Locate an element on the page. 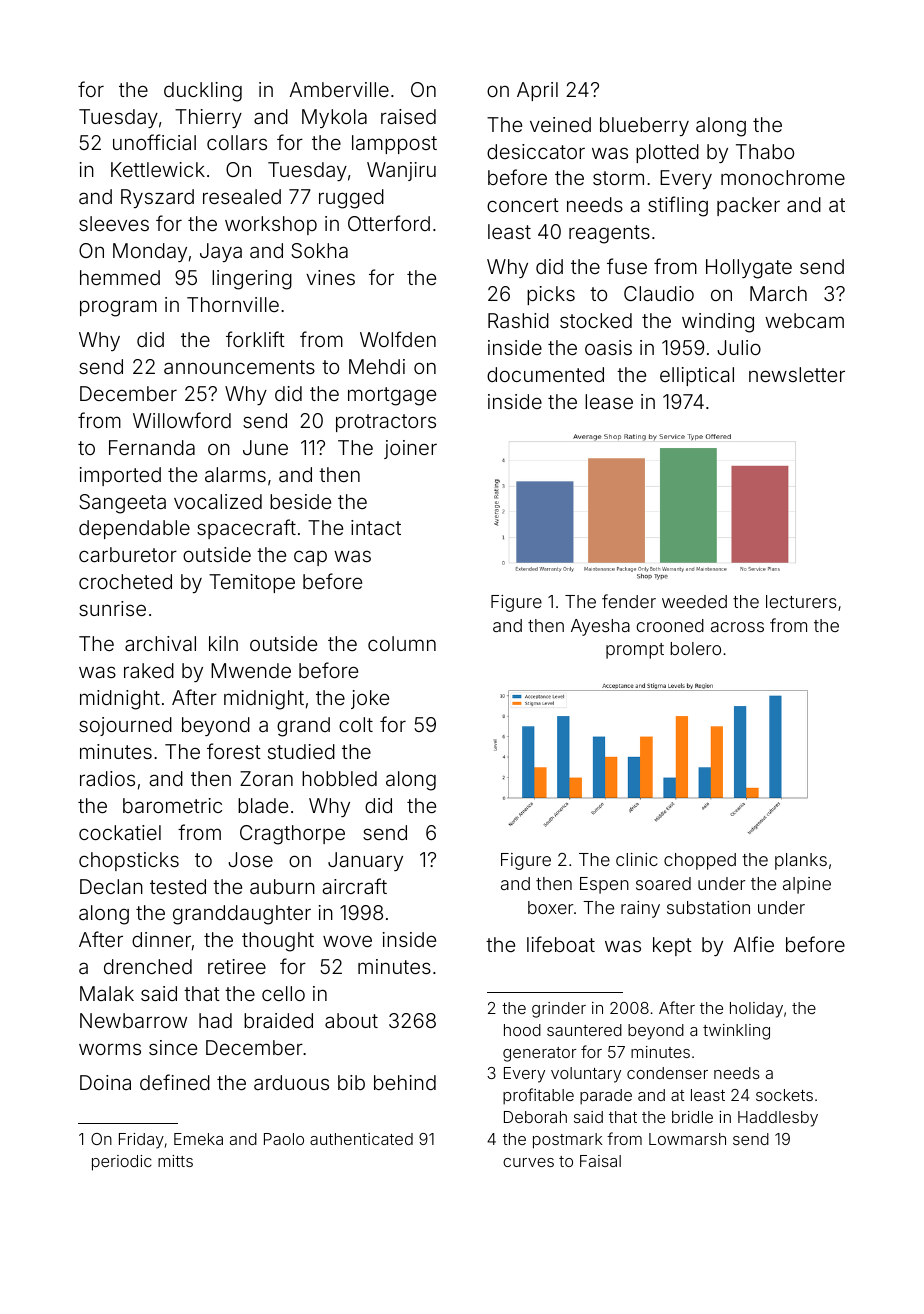  Thierry is located at coordinates (208, 118).
